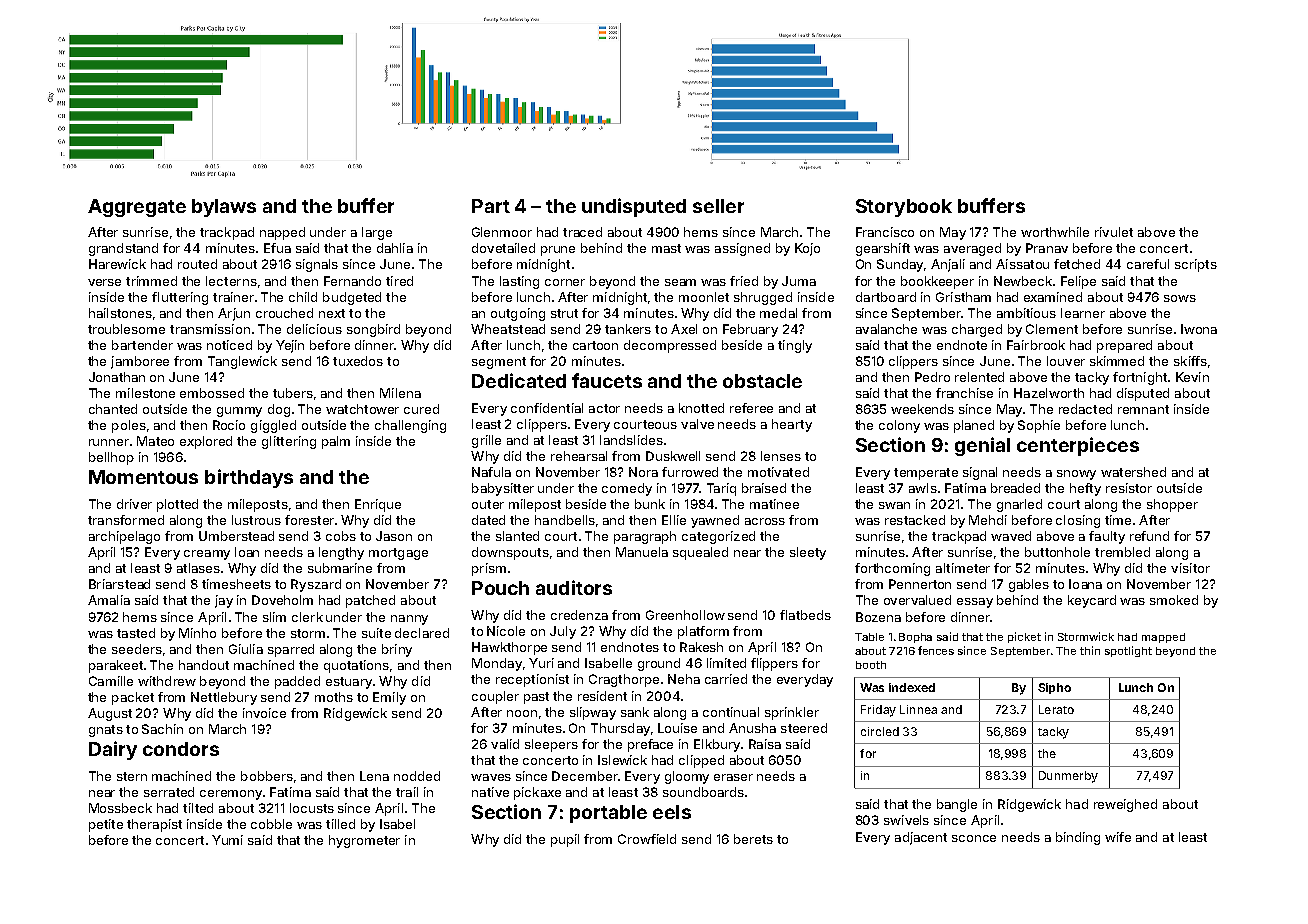 This screenshot has height=924, width=1308. What do you see at coordinates (197, 633) in the screenshot?
I see `Minho` at bounding box center [197, 633].
